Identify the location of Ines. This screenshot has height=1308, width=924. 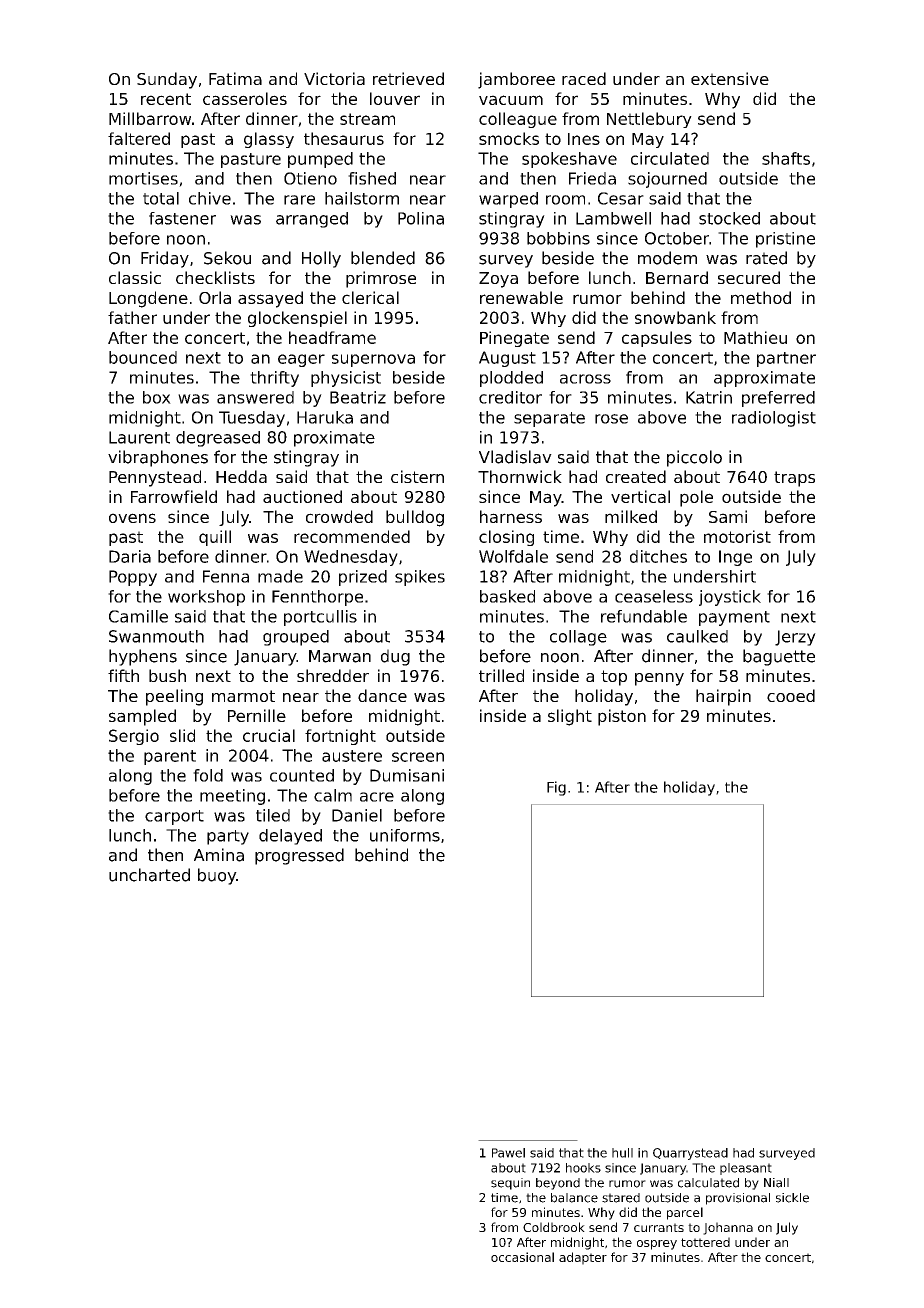
(584, 139).
